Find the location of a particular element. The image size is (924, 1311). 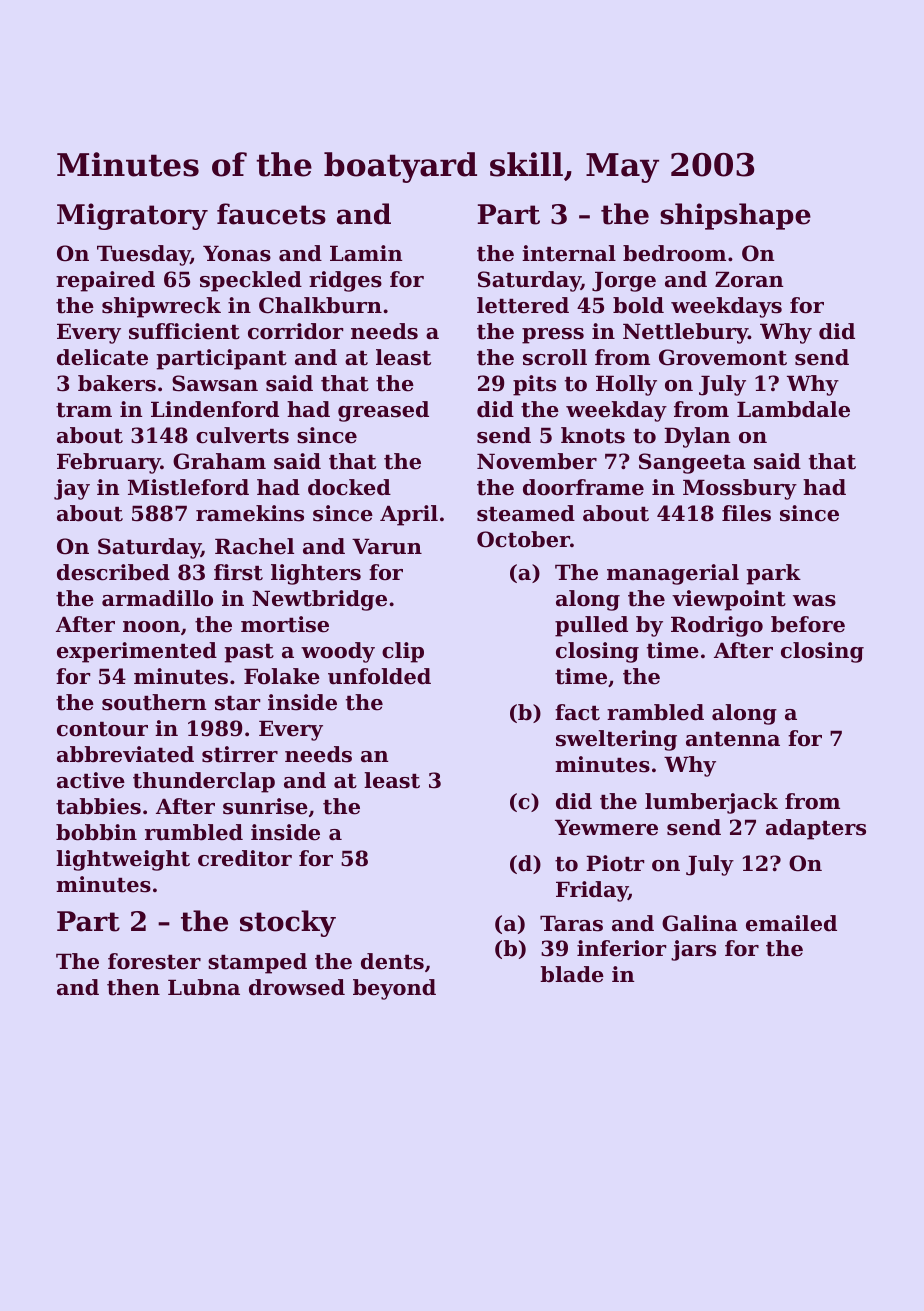

Yewmere is located at coordinates (606, 827).
